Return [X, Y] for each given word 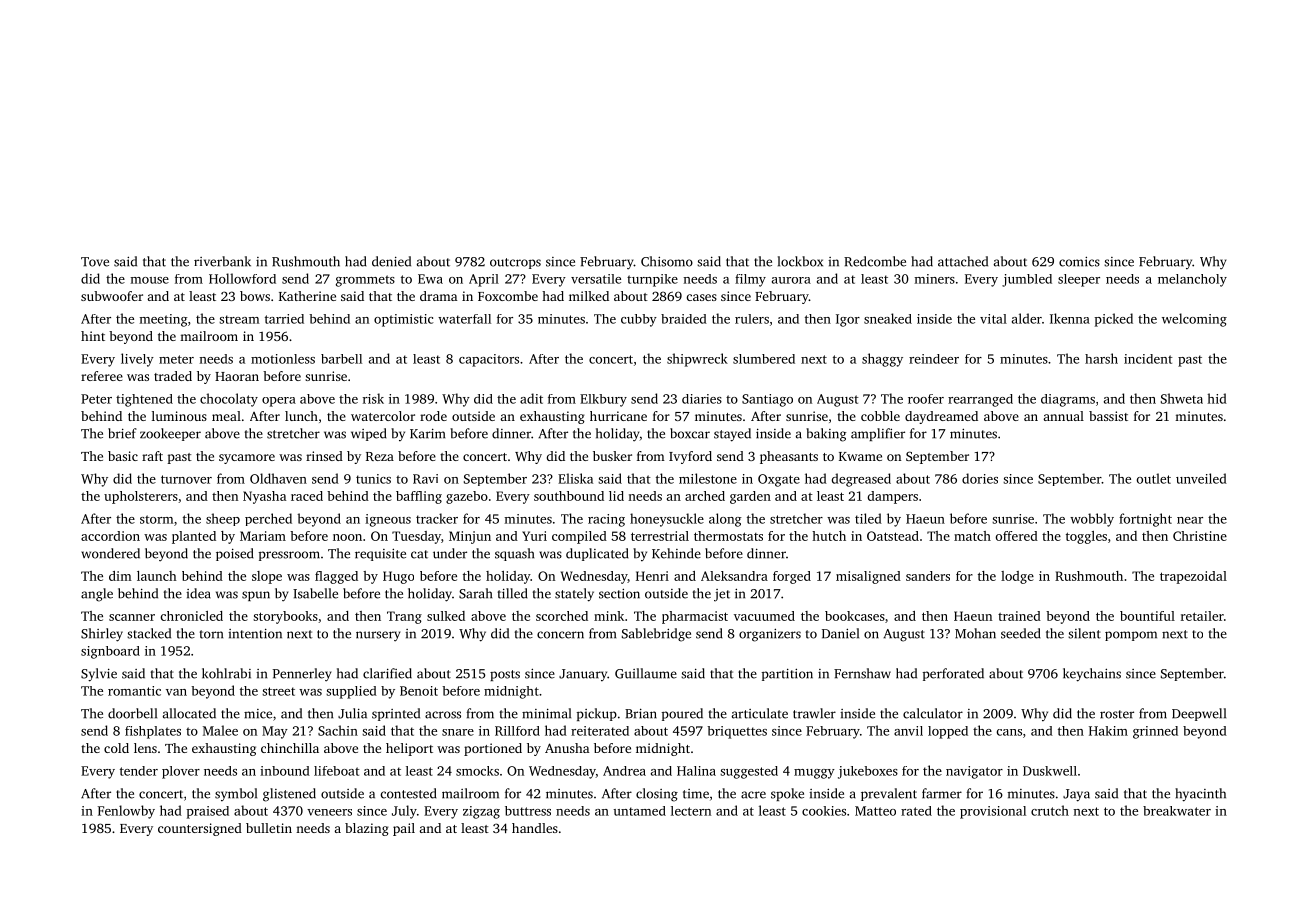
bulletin [269, 828]
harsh [1101, 358]
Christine [1200, 536]
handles [535, 828]
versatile [596, 279]
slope [267, 577]
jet [722, 595]
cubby [639, 320]
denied [391, 261]
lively [137, 360]
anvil [908, 731]
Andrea [624, 771]
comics [1079, 261]
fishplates [153, 732]
